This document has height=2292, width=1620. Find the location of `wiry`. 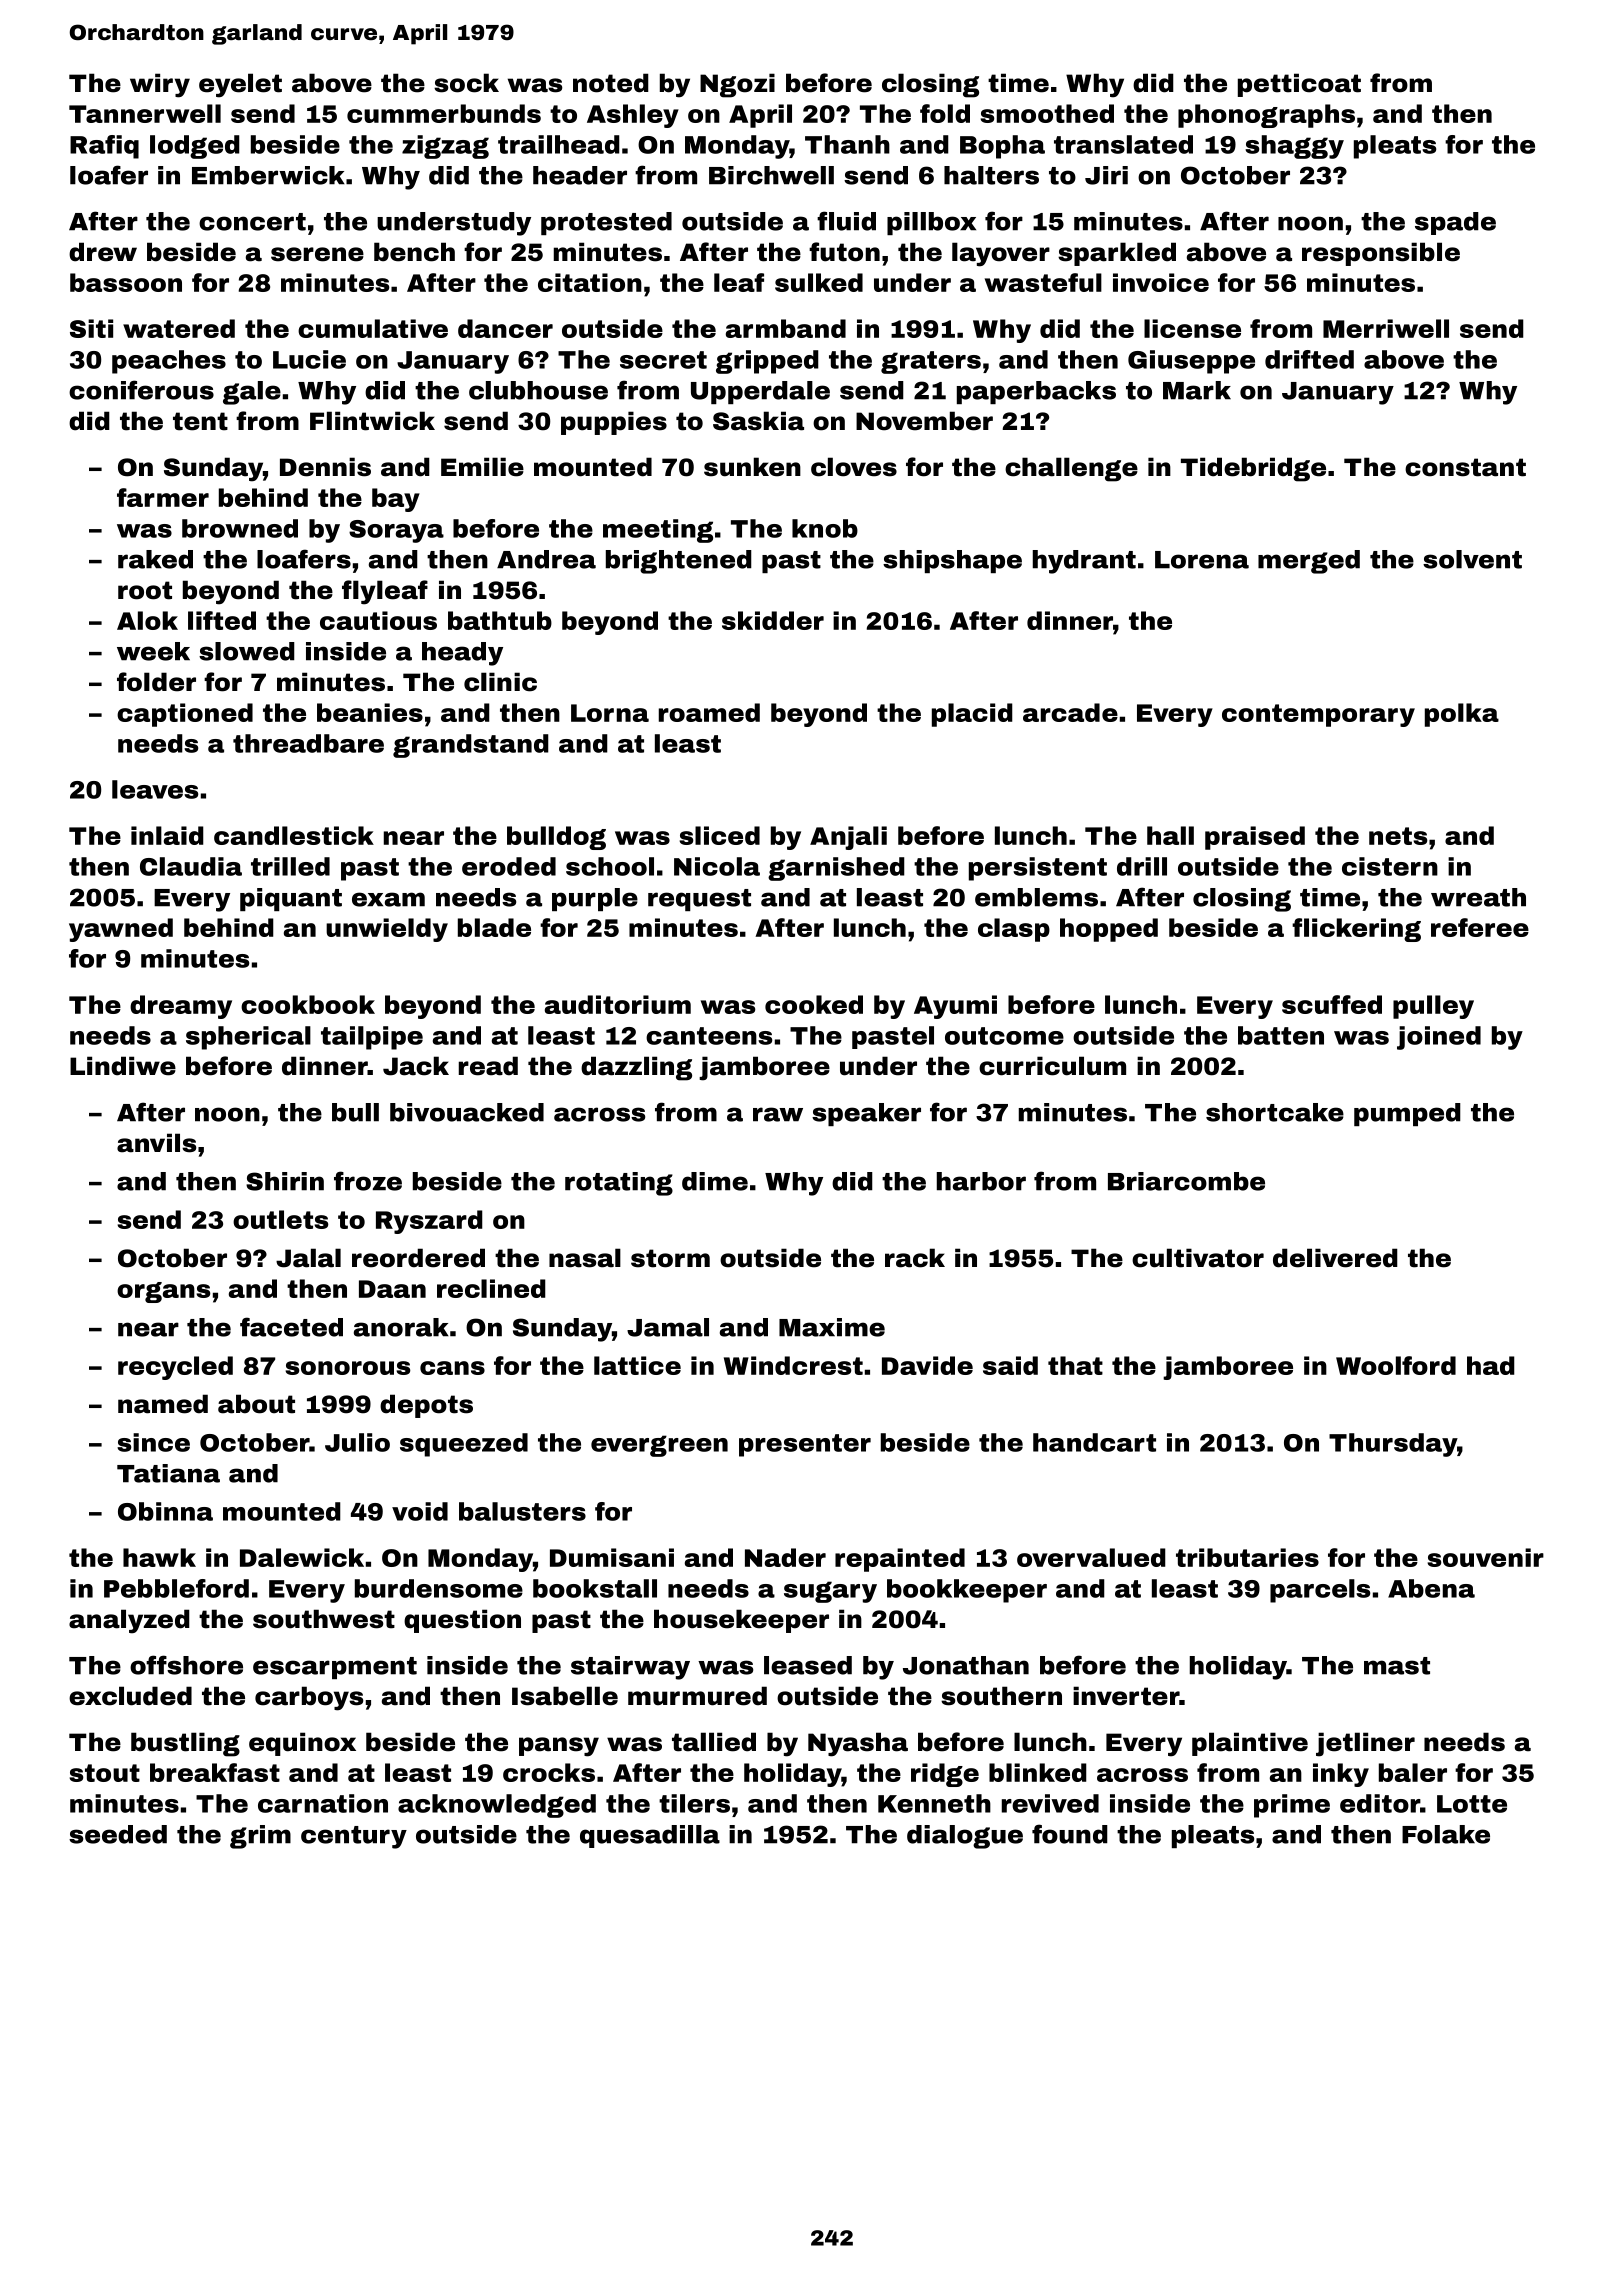

wiry is located at coordinates (160, 85).
